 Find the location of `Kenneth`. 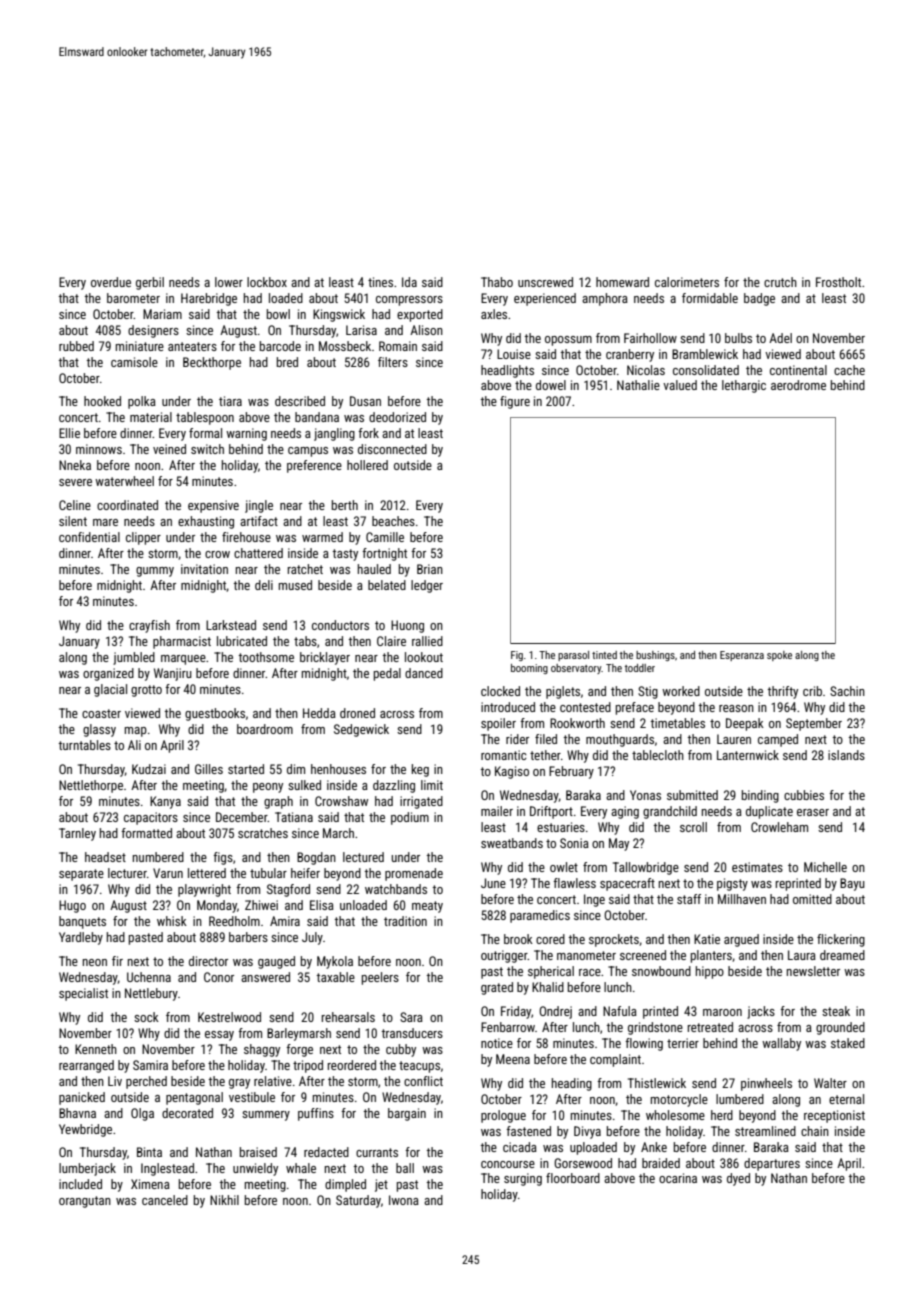

Kenneth is located at coordinates (96, 1049).
